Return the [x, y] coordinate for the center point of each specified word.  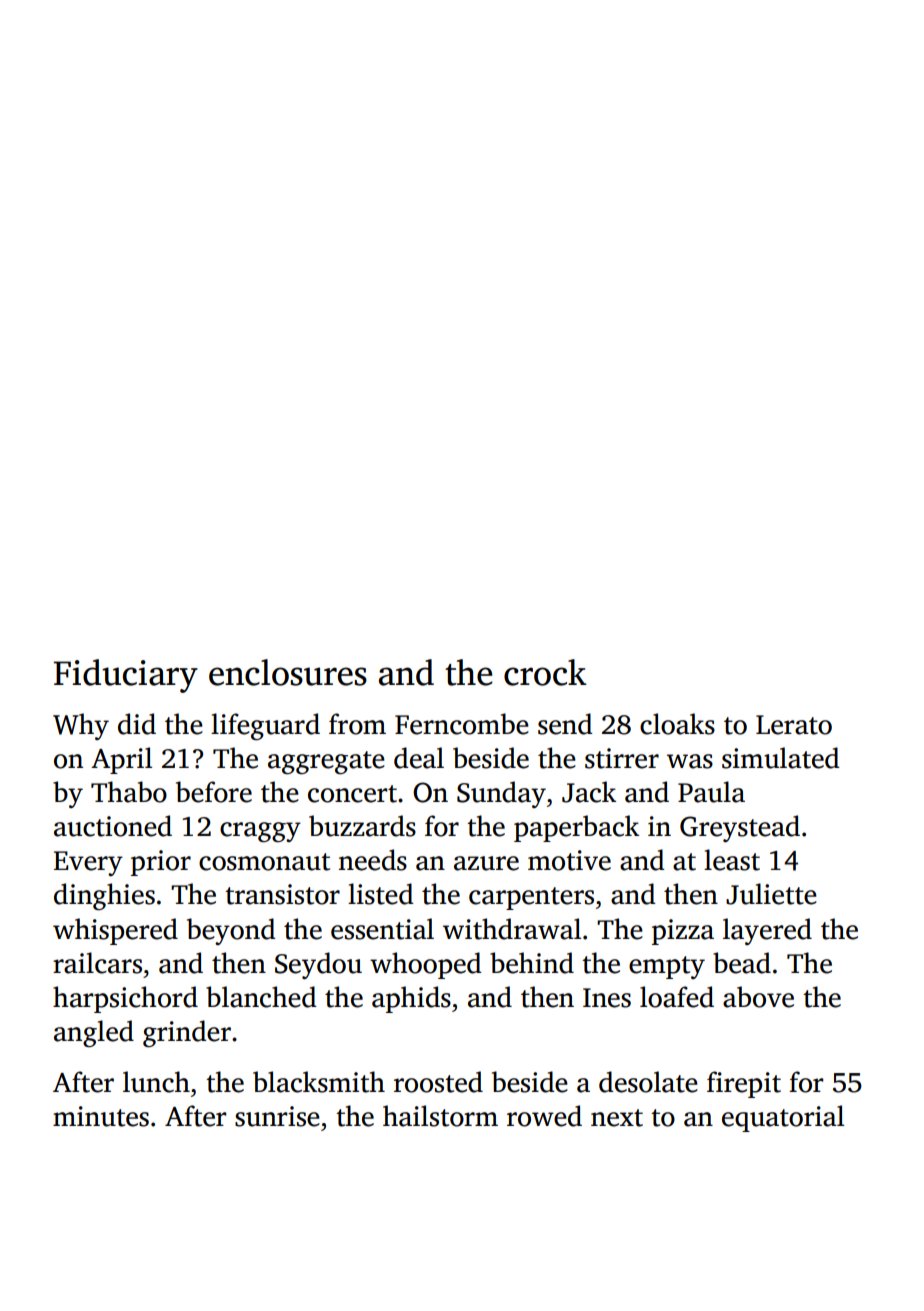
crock [545, 672]
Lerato [794, 725]
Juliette [771, 894]
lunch [156, 1082]
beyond [231, 931]
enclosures [288, 672]
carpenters [531, 898]
